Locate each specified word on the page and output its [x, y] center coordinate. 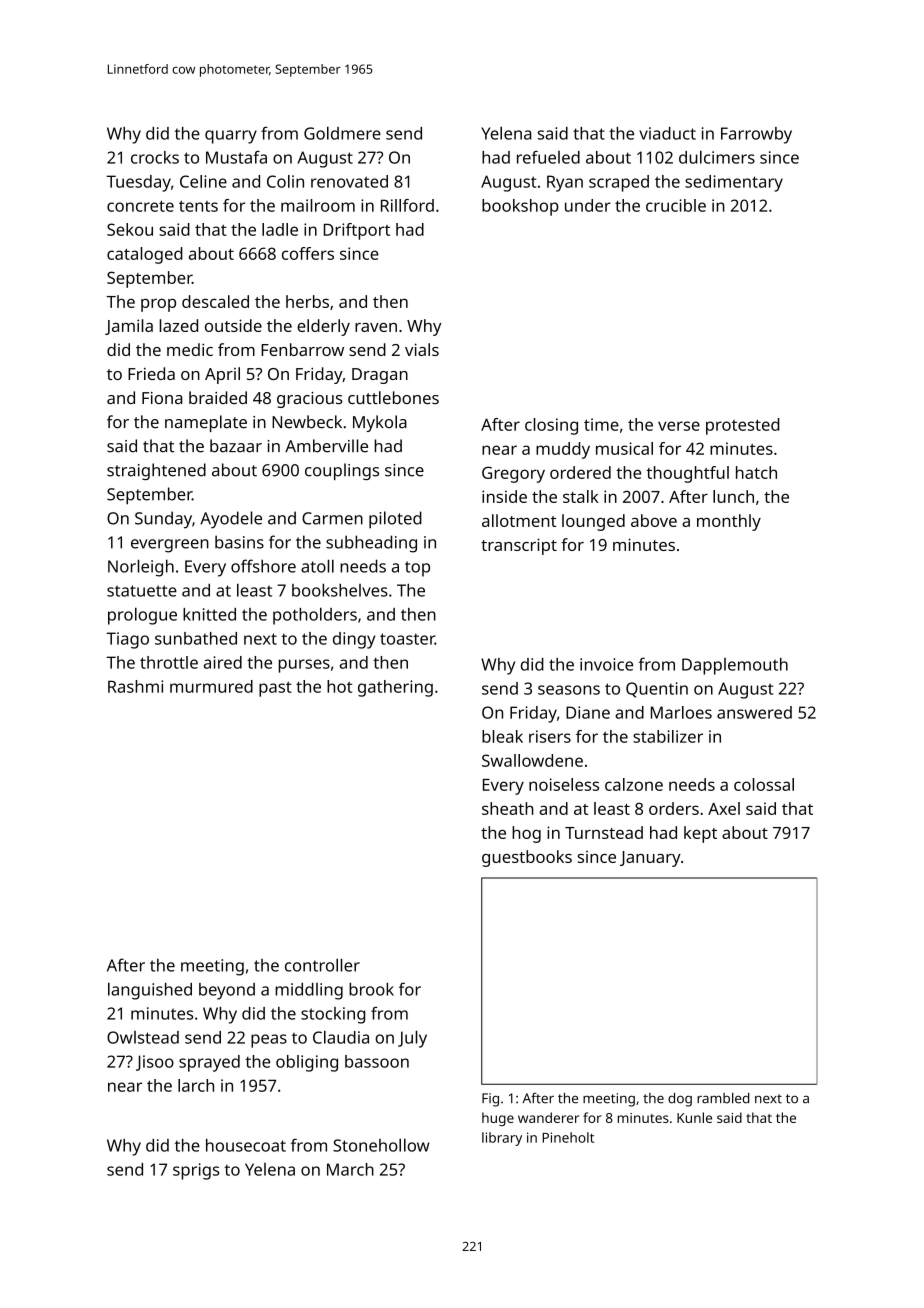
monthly [729, 522]
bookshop [520, 207]
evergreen [170, 546]
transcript [519, 546]
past [275, 689]
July [412, 1039]
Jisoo [155, 1063]
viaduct [667, 133]
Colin [285, 181]
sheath [508, 808]
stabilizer [668, 736]
